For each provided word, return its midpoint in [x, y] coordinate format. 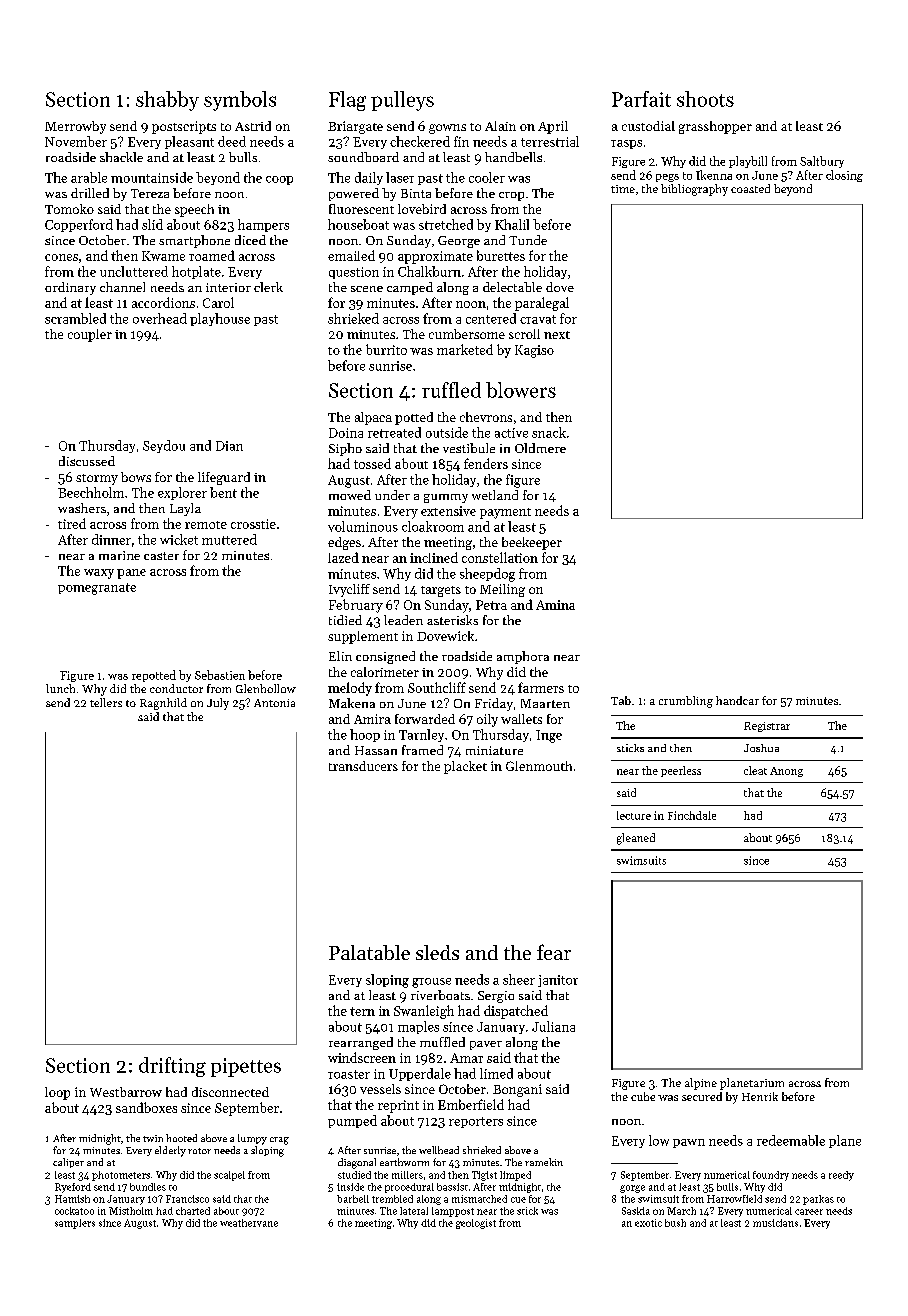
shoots [705, 99]
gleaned [636, 839]
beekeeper [532, 543]
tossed [372, 463]
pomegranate [97, 589]
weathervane [249, 1223]
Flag [347, 101]
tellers [106, 702]
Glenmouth [539, 766]
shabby [167, 101]
